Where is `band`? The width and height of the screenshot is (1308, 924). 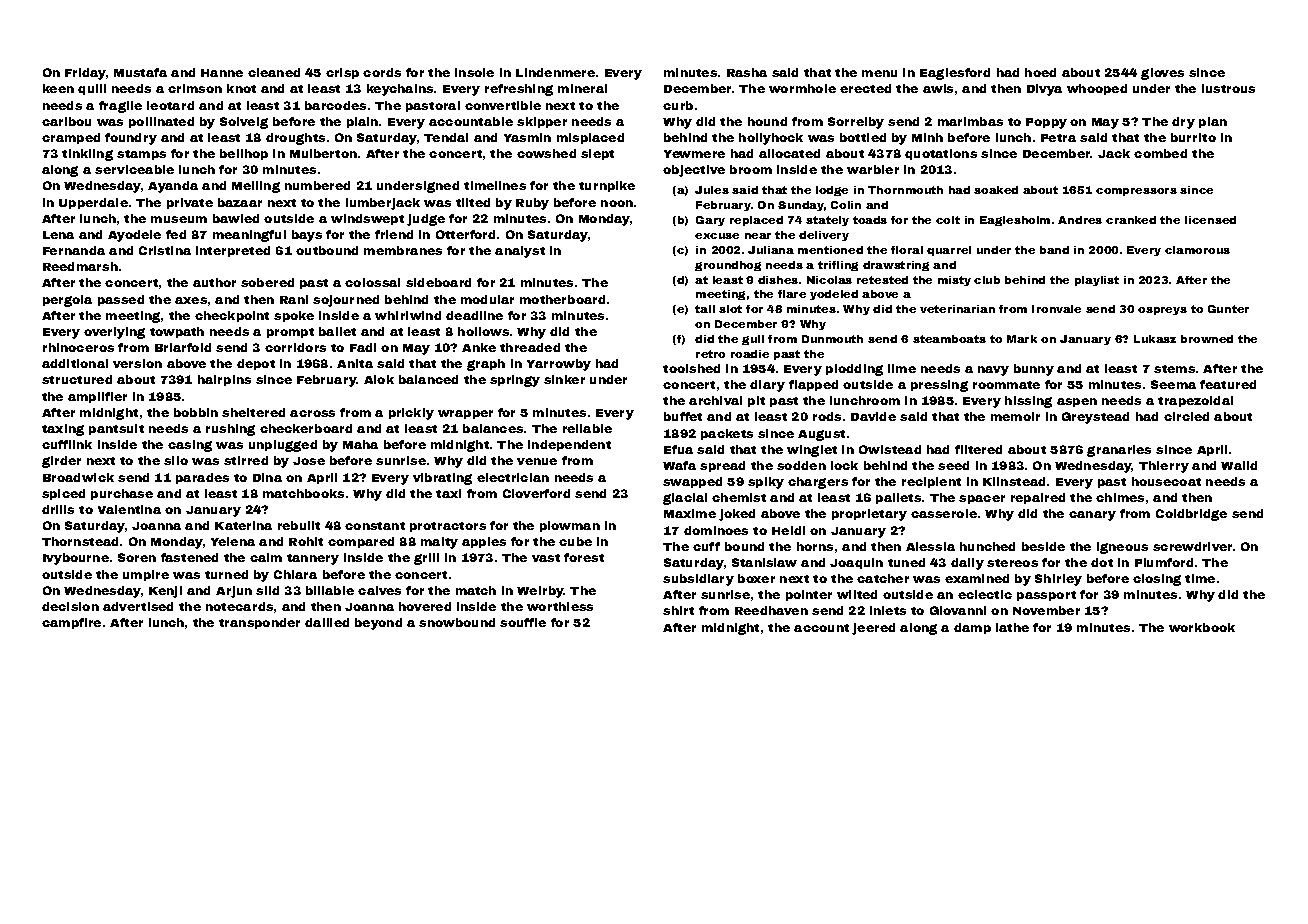 band is located at coordinates (1054, 250).
